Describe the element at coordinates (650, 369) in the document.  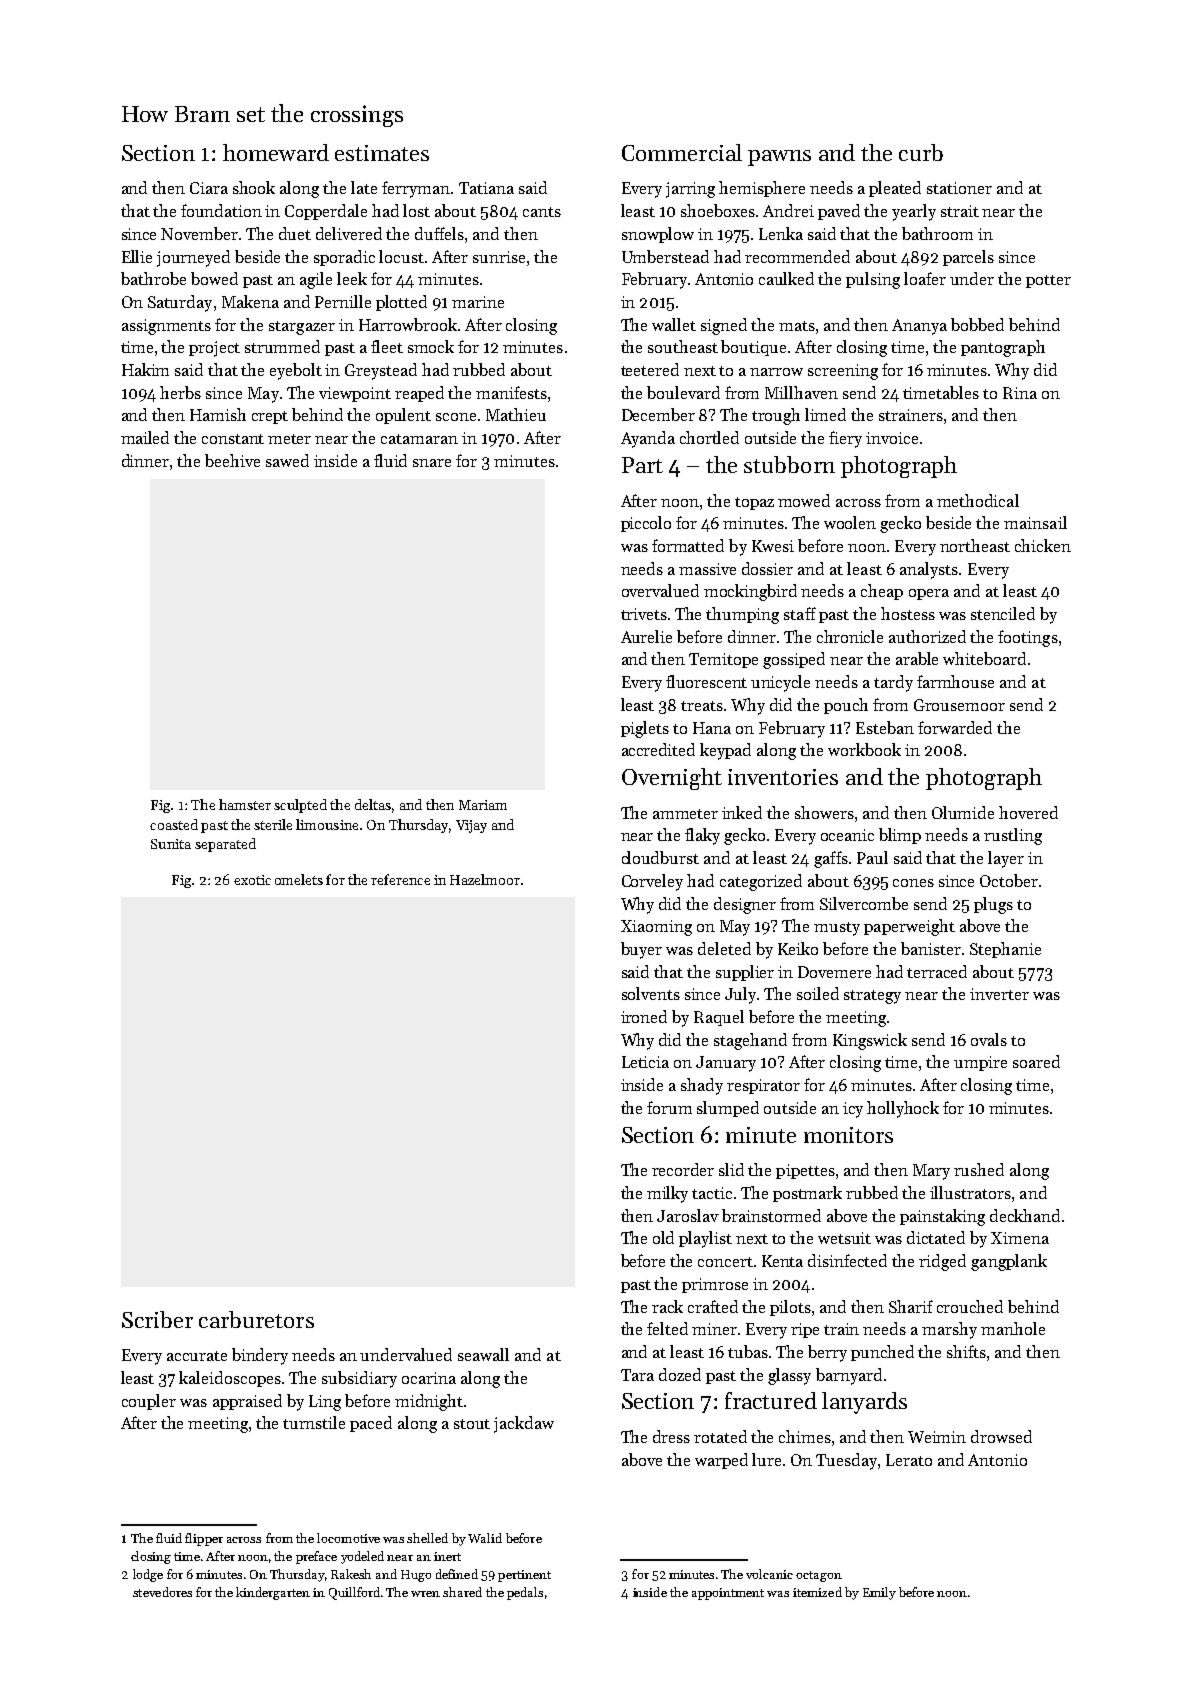
I see `teetered` at that location.
